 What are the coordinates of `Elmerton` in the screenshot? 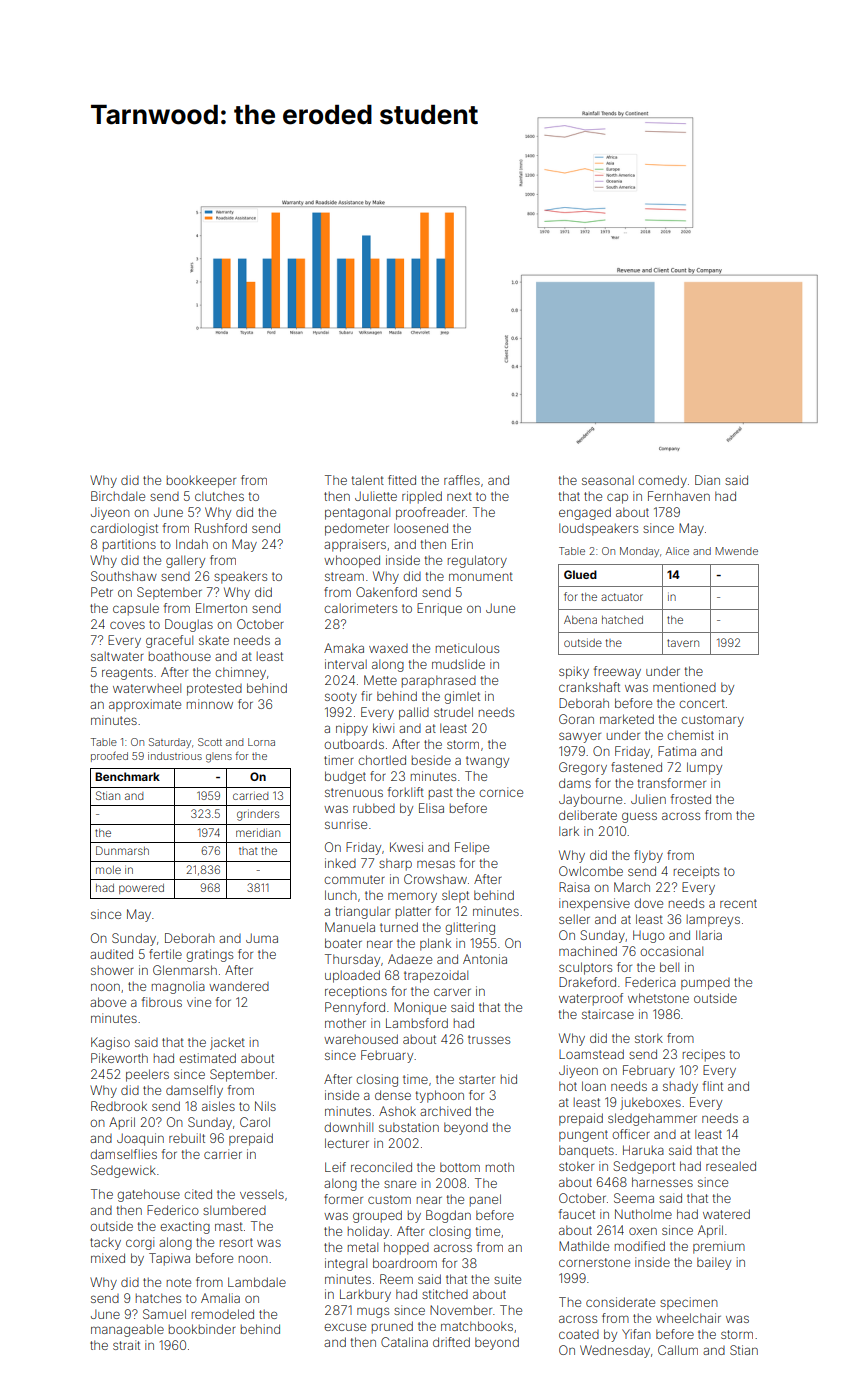 It's located at (221, 608).
